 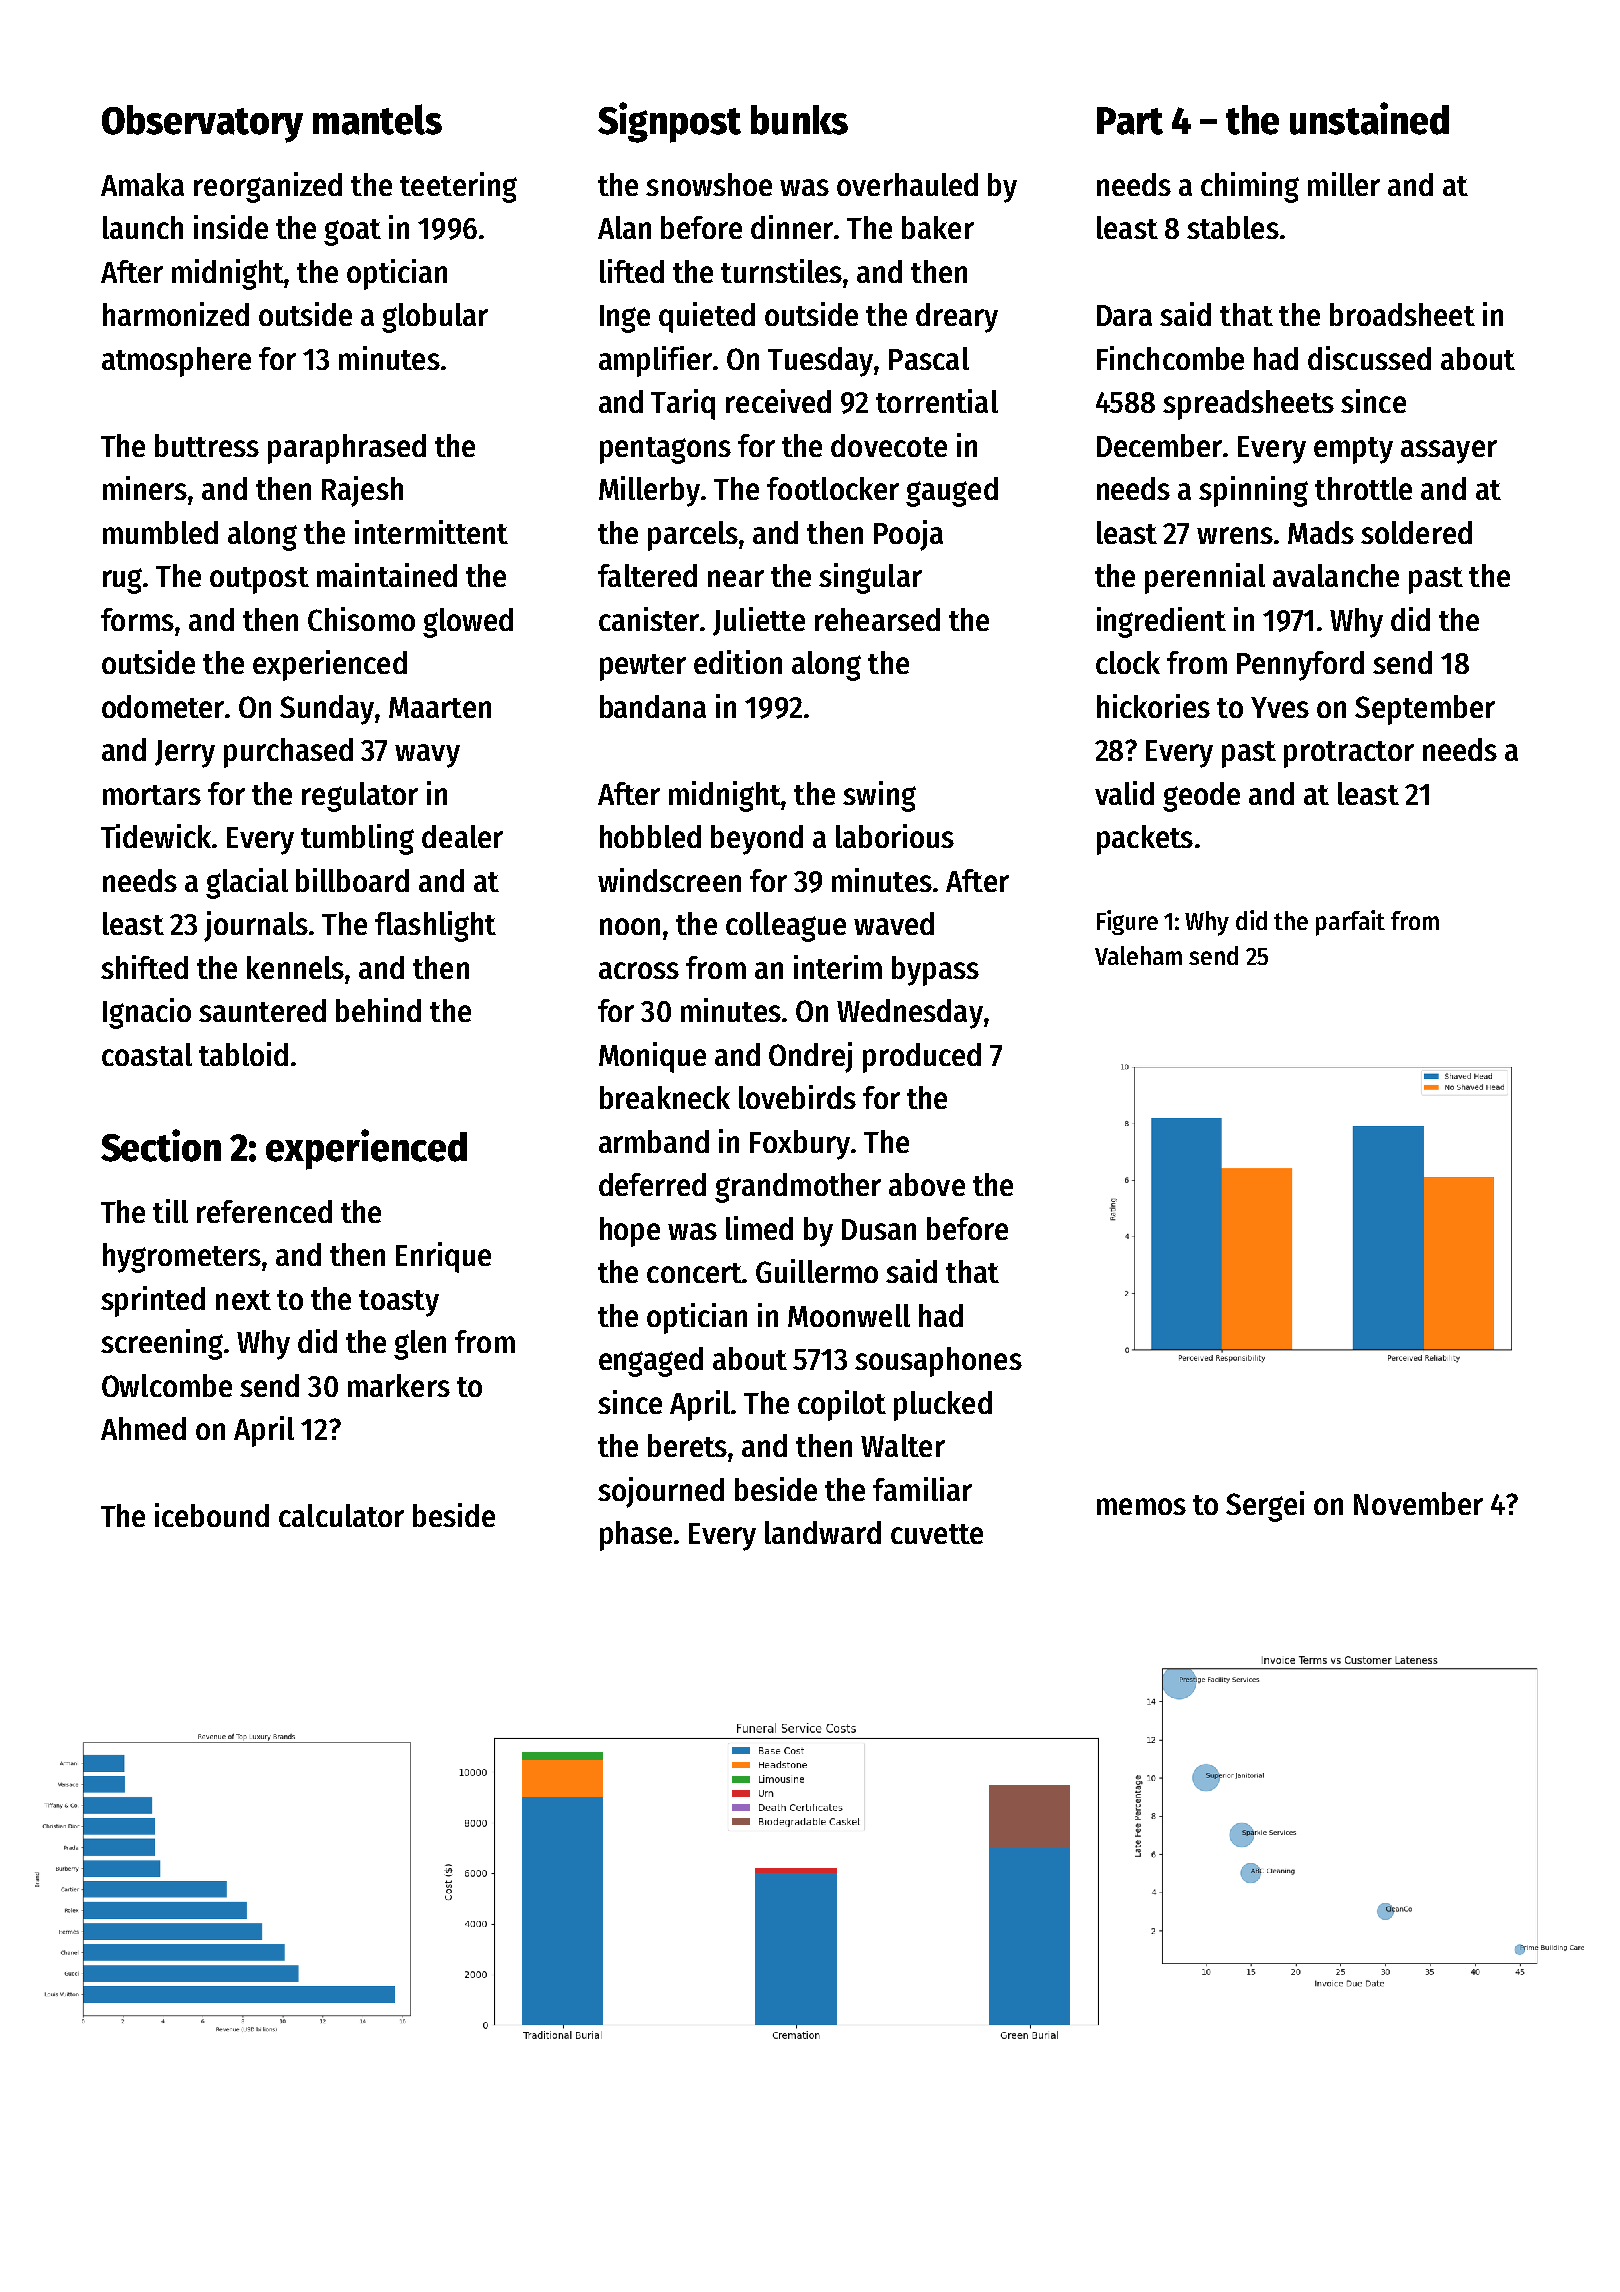 What do you see at coordinates (927, 1184) in the screenshot?
I see `above` at bounding box center [927, 1184].
